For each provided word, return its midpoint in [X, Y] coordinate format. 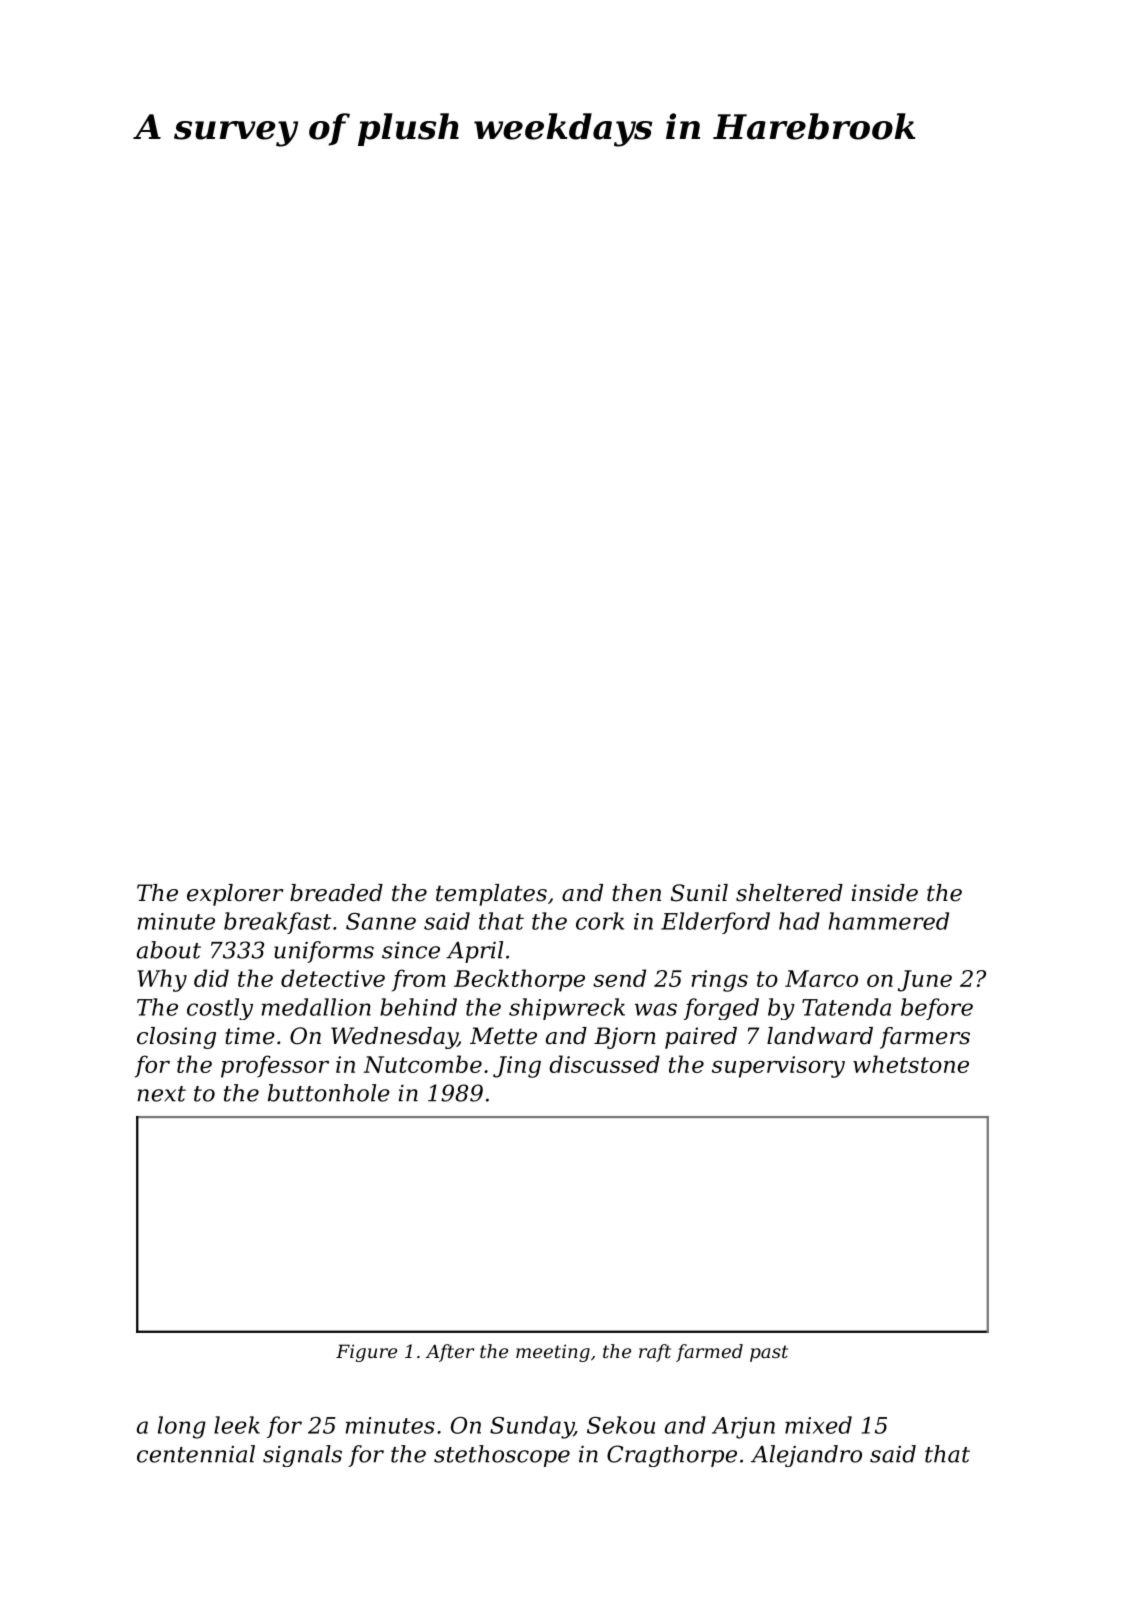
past [769, 1353]
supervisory [778, 1067]
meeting [553, 1353]
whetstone [911, 1064]
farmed [709, 1353]
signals [302, 1456]
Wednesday [394, 1038]
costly [220, 1009]
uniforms [324, 952]
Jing [517, 1067]
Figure [366, 1353]
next [161, 1094]
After [449, 1353]
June [925, 981]
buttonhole [329, 1093]
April [474, 952]
